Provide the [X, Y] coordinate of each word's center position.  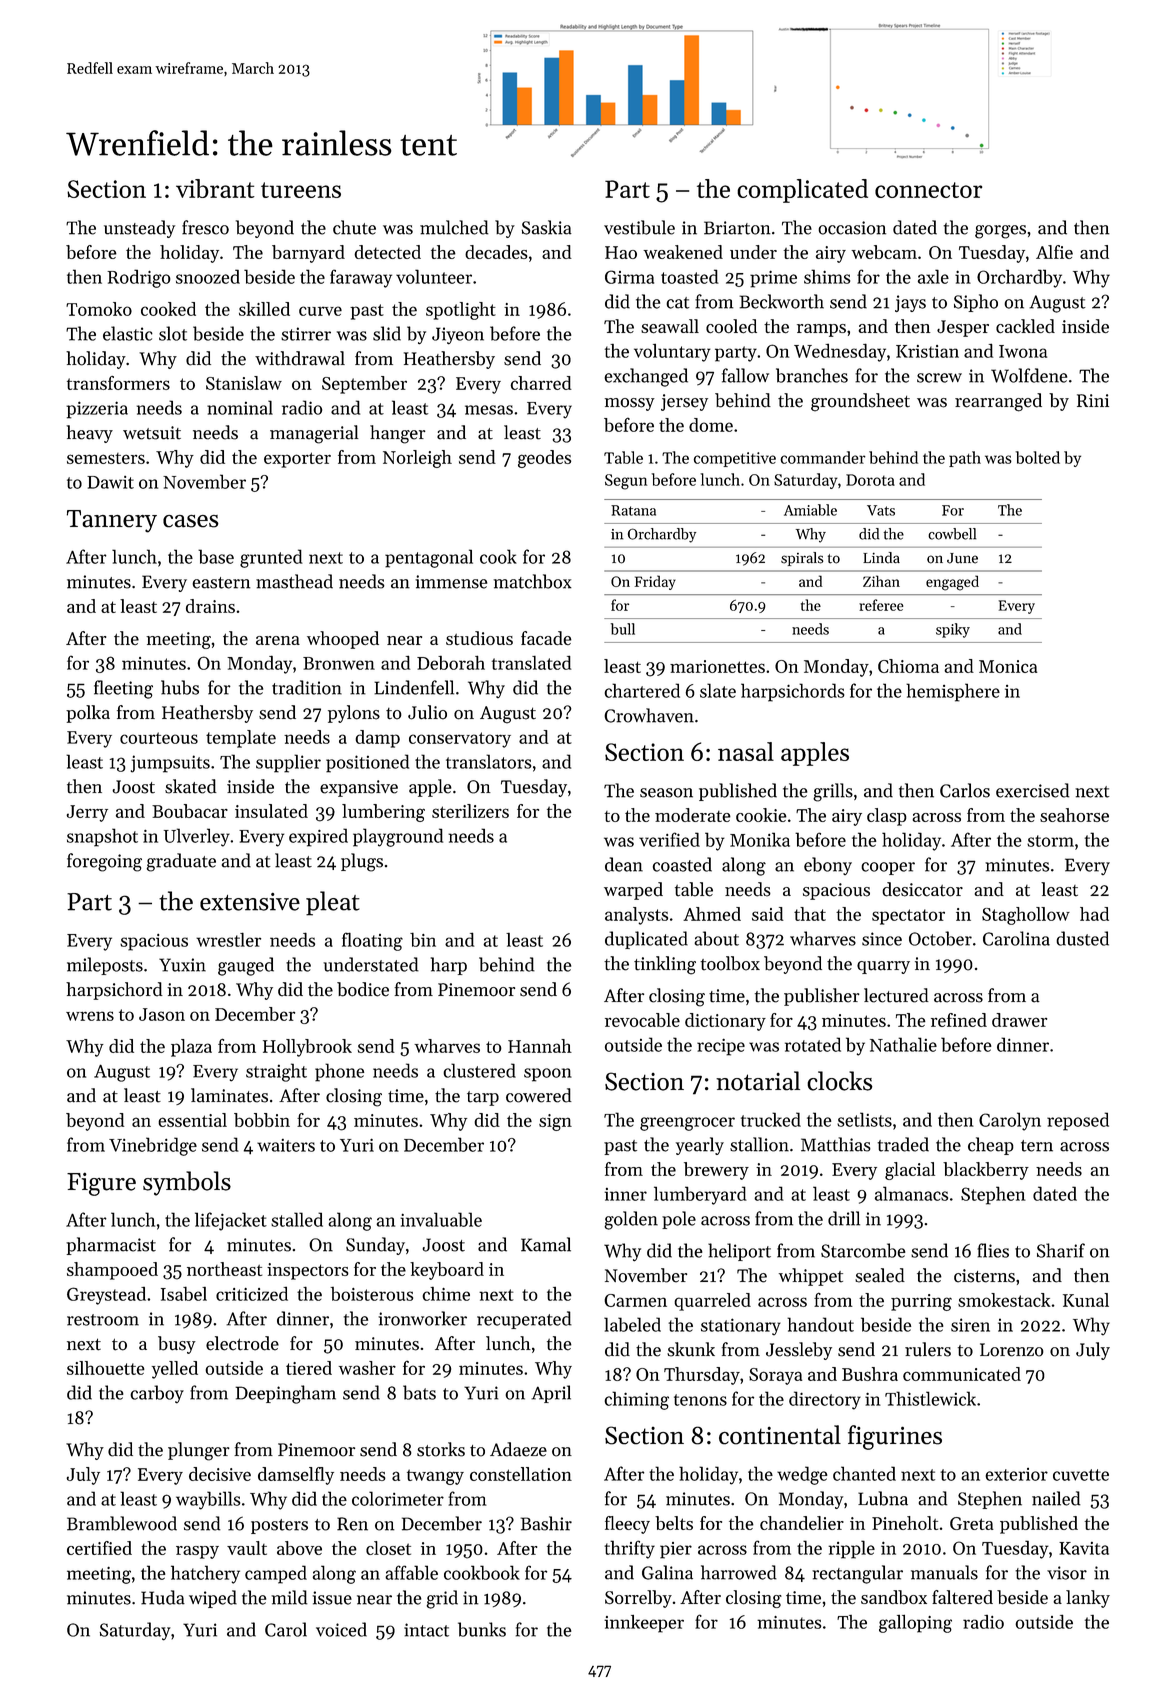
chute [354, 227]
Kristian [927, 351]
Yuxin [182, 965]
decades [496, 252]
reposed [1078, 1121]
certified [99, 1548]
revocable [642, 1020]
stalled [297, 1219]
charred [541, 383]
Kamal [546, 1244]
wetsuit [152, 433]
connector [928, 190]
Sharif [1061, 1250]
